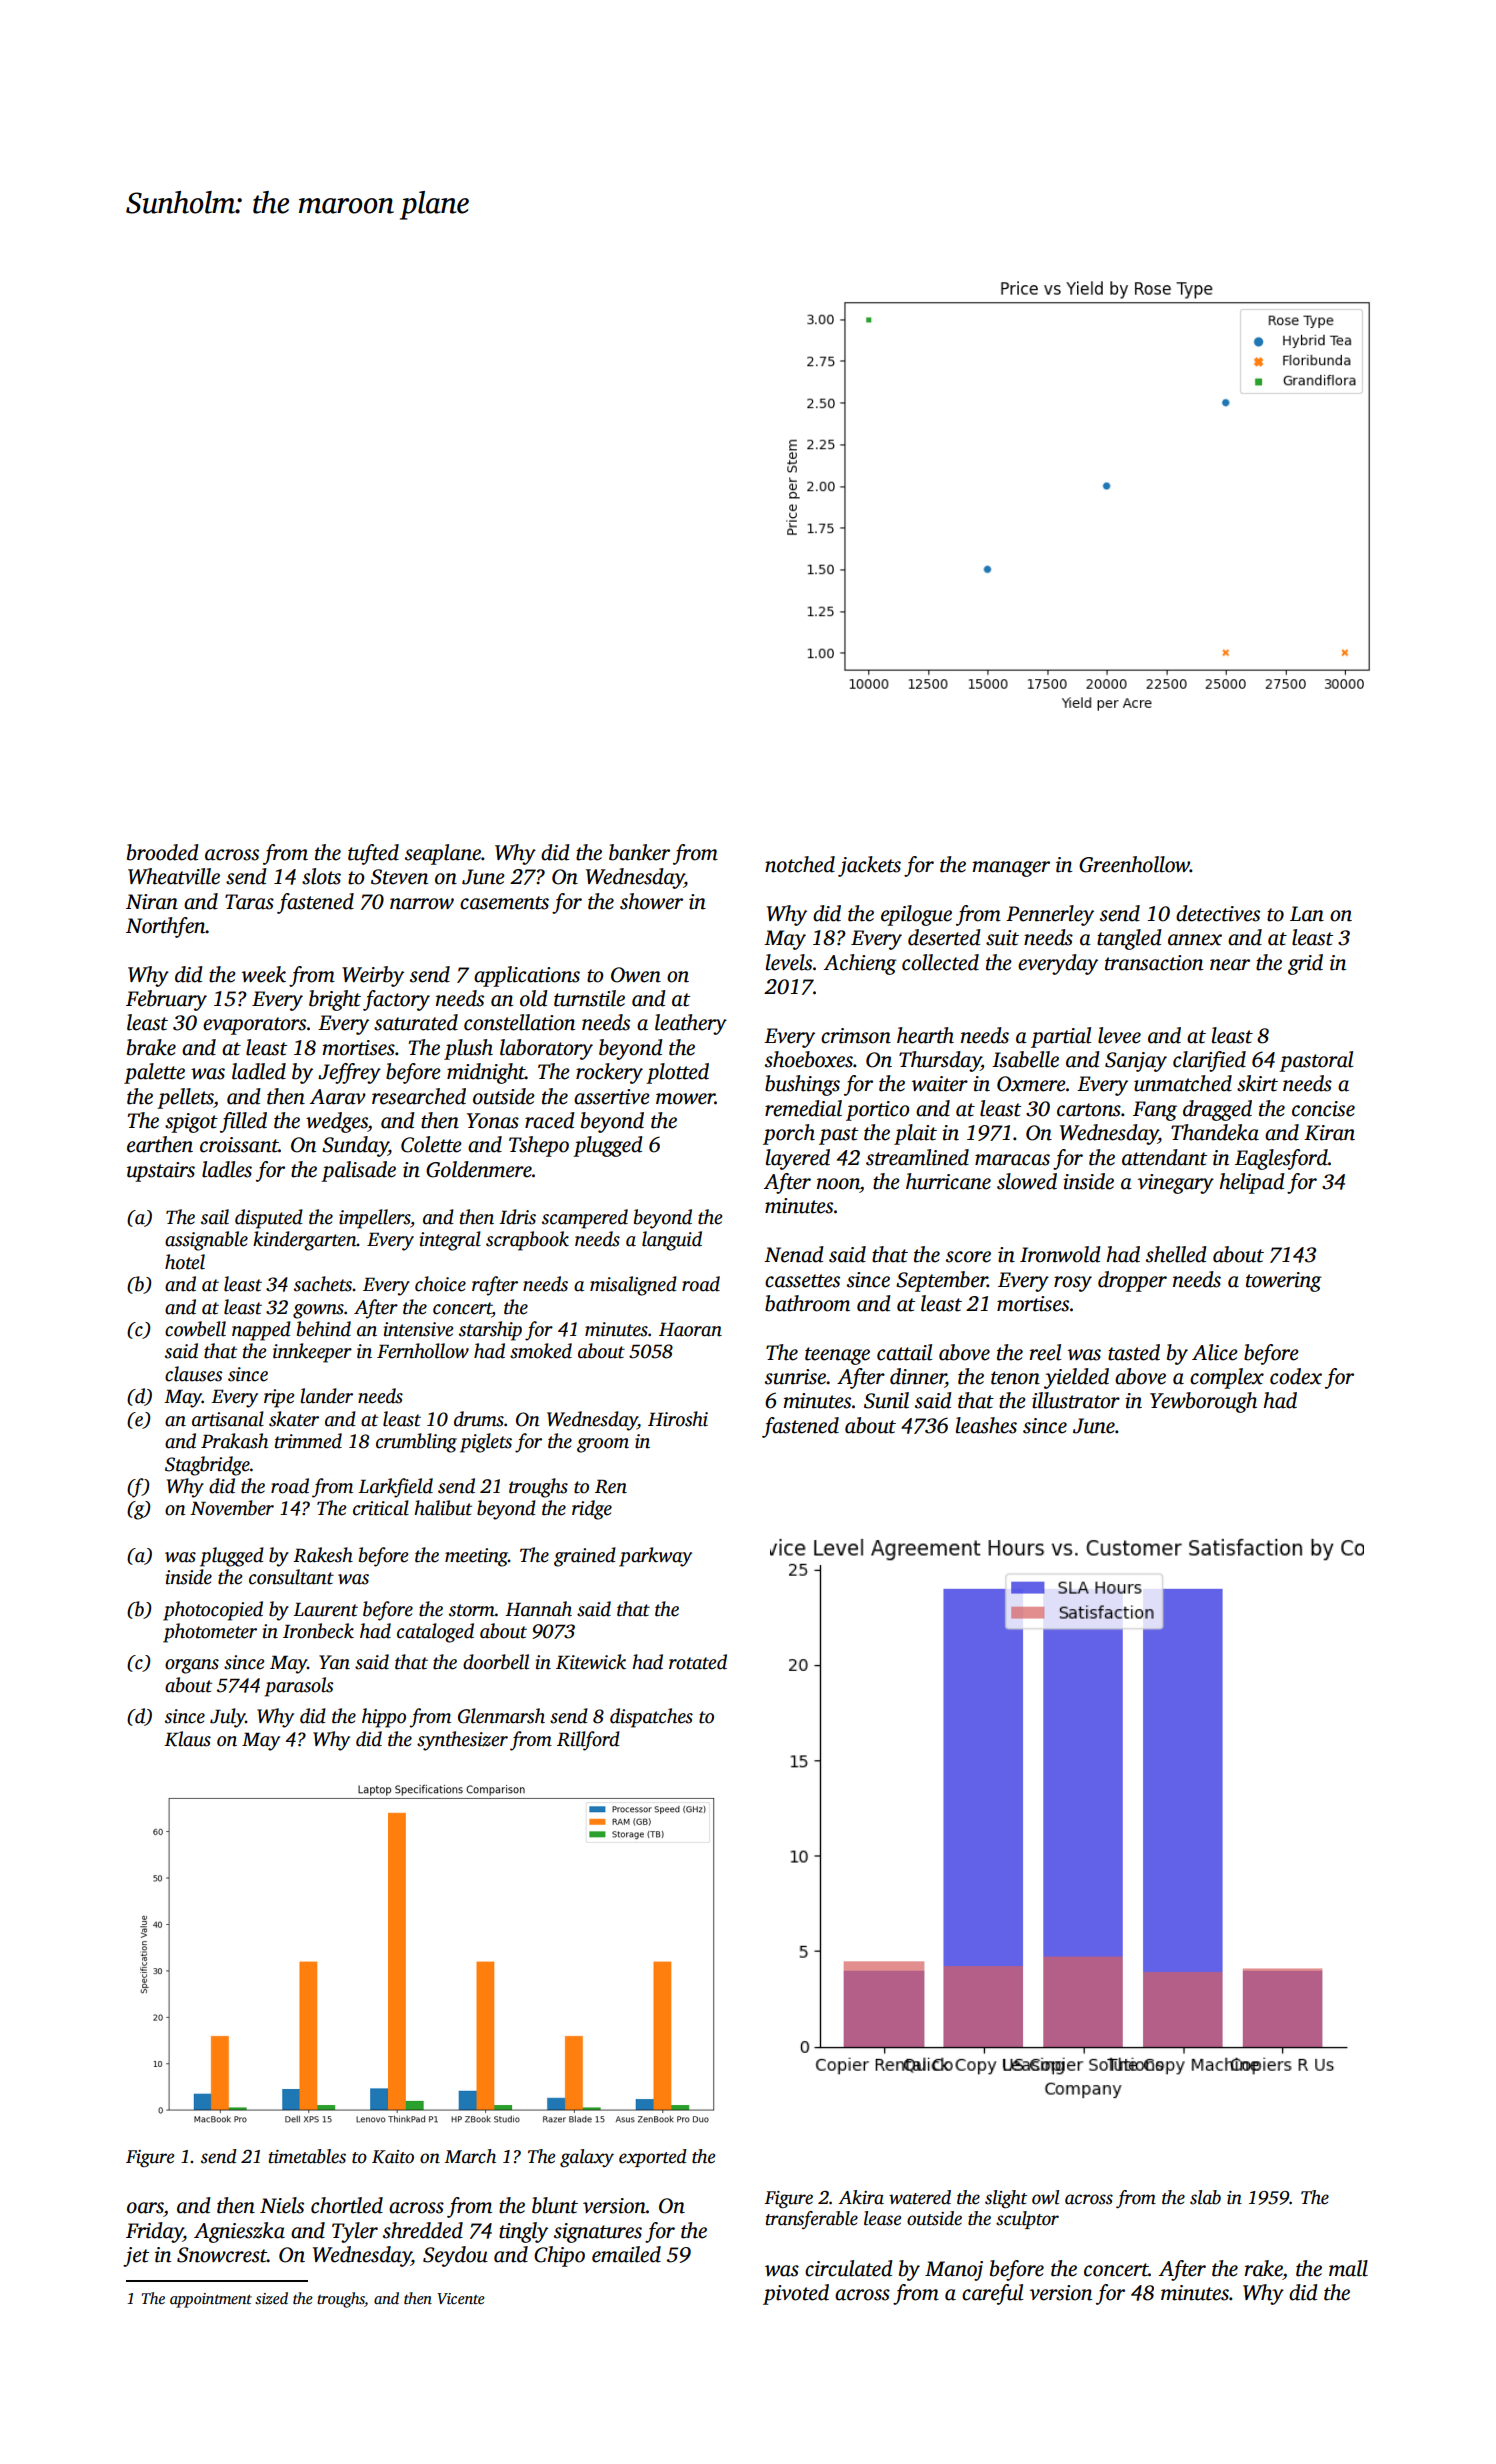 This image has width=1496, height=2464. I want to click on Taras, so click(249, 902).
